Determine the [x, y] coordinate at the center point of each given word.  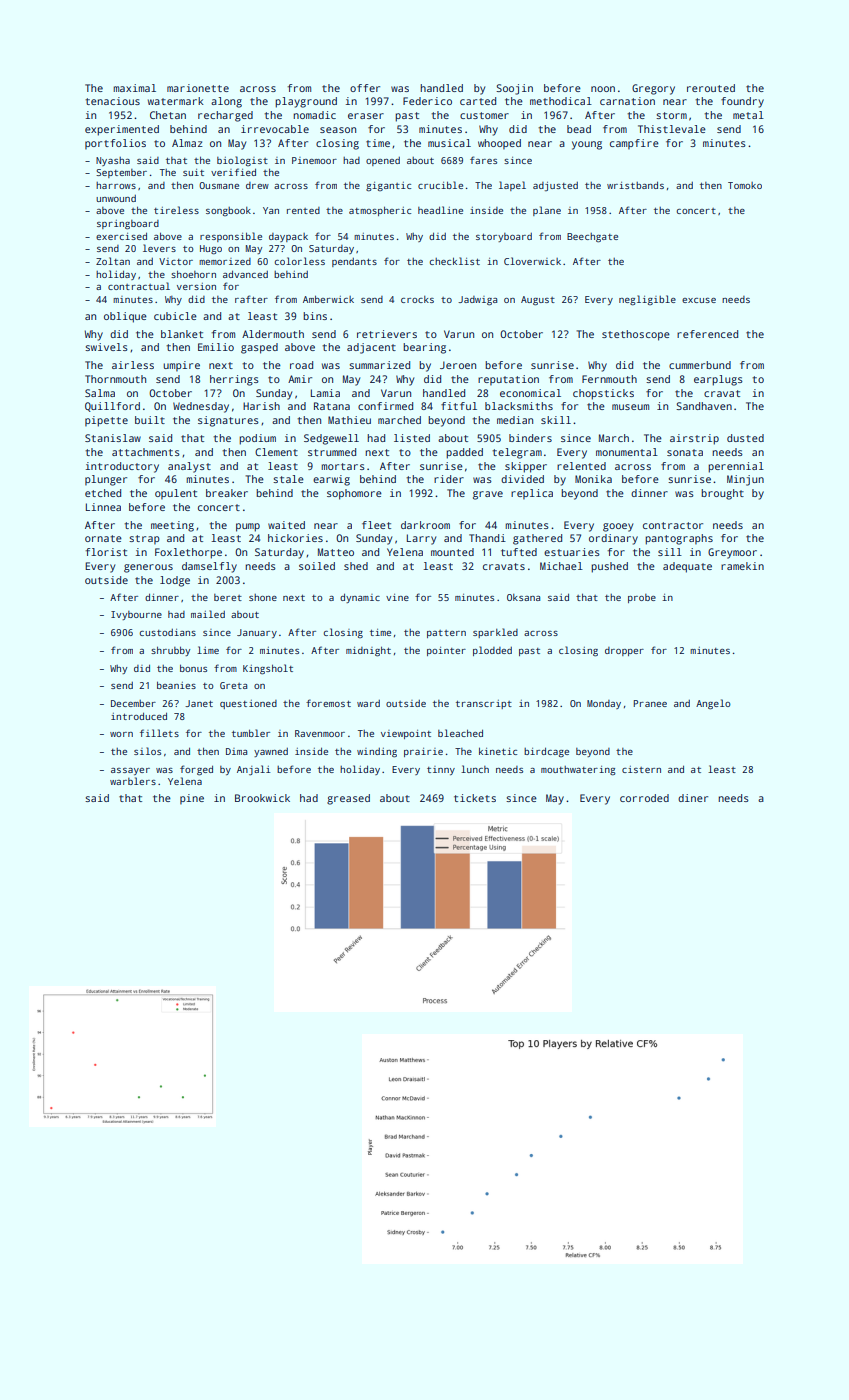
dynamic [360, 598]
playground [306, 102]
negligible [647, 300]
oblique [125, 317]
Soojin [514, 89]
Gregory [653, 89]
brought [722, 494]
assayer [130, 771]
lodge [175, 581]
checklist [454, 261]
